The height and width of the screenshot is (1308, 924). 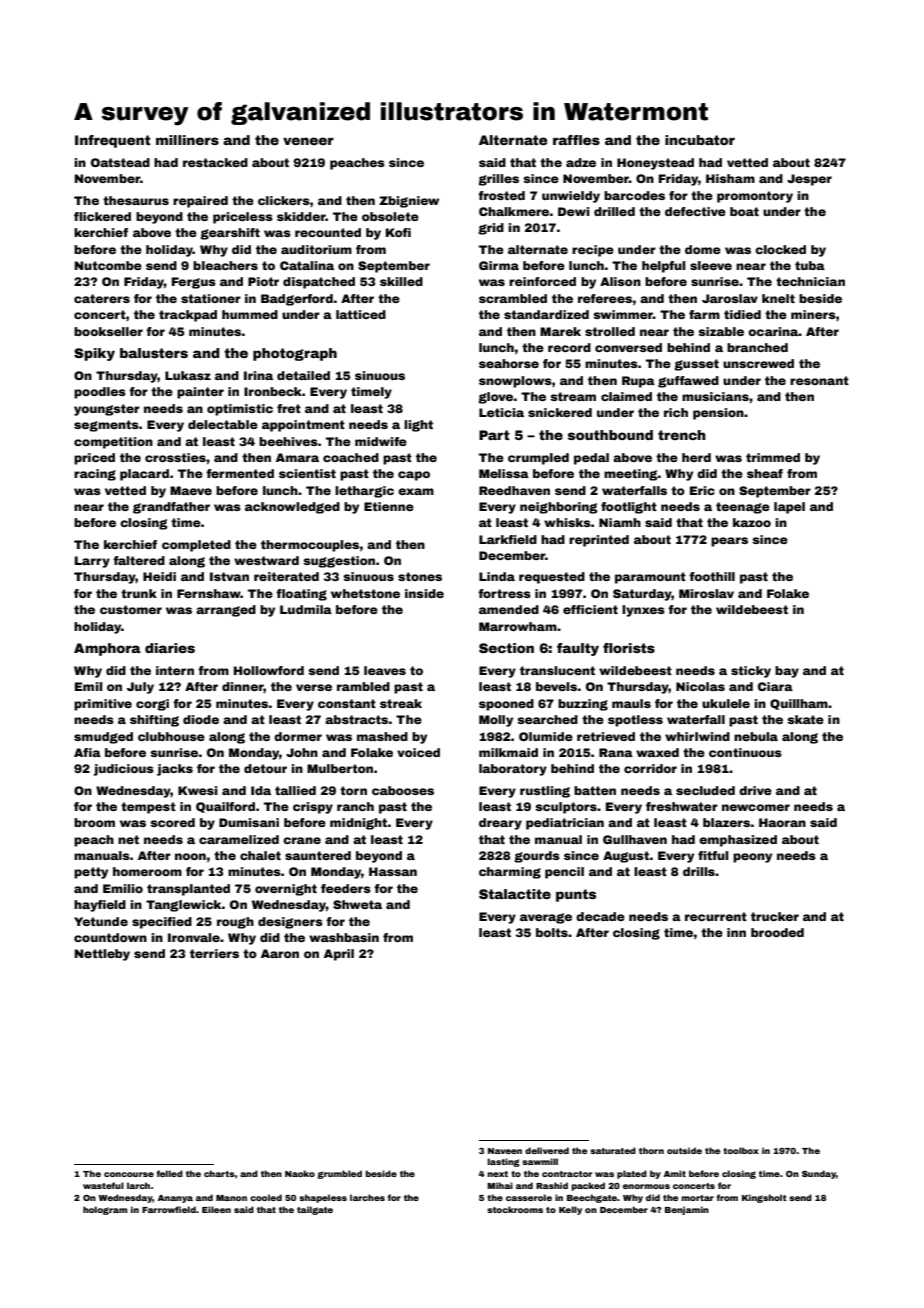 What do you see at coordinates (809, 180) in the screenshot?
I see `Jesper` at bounding box center [809, 180].
